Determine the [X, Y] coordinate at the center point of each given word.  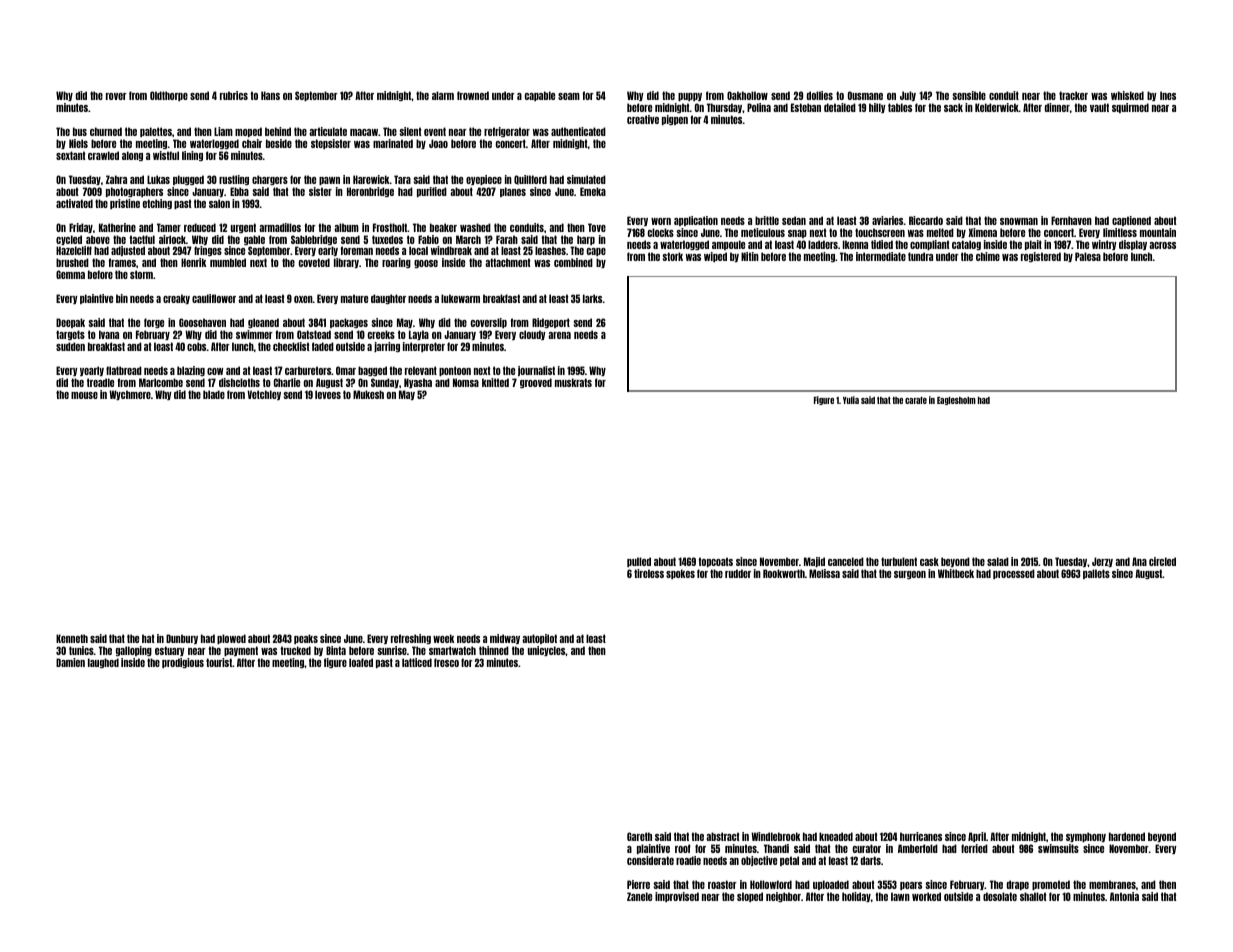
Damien [70, 662]
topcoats [715, 562]
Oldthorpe [169, 96]
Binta [336, 650]
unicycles [546, 651]
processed [1014, 574]
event [435, 131]
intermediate [881, 256]
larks [592, 298]
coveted [314, 262]
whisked [1127, 95]
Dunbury [182, 639]
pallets [1096, 574]
